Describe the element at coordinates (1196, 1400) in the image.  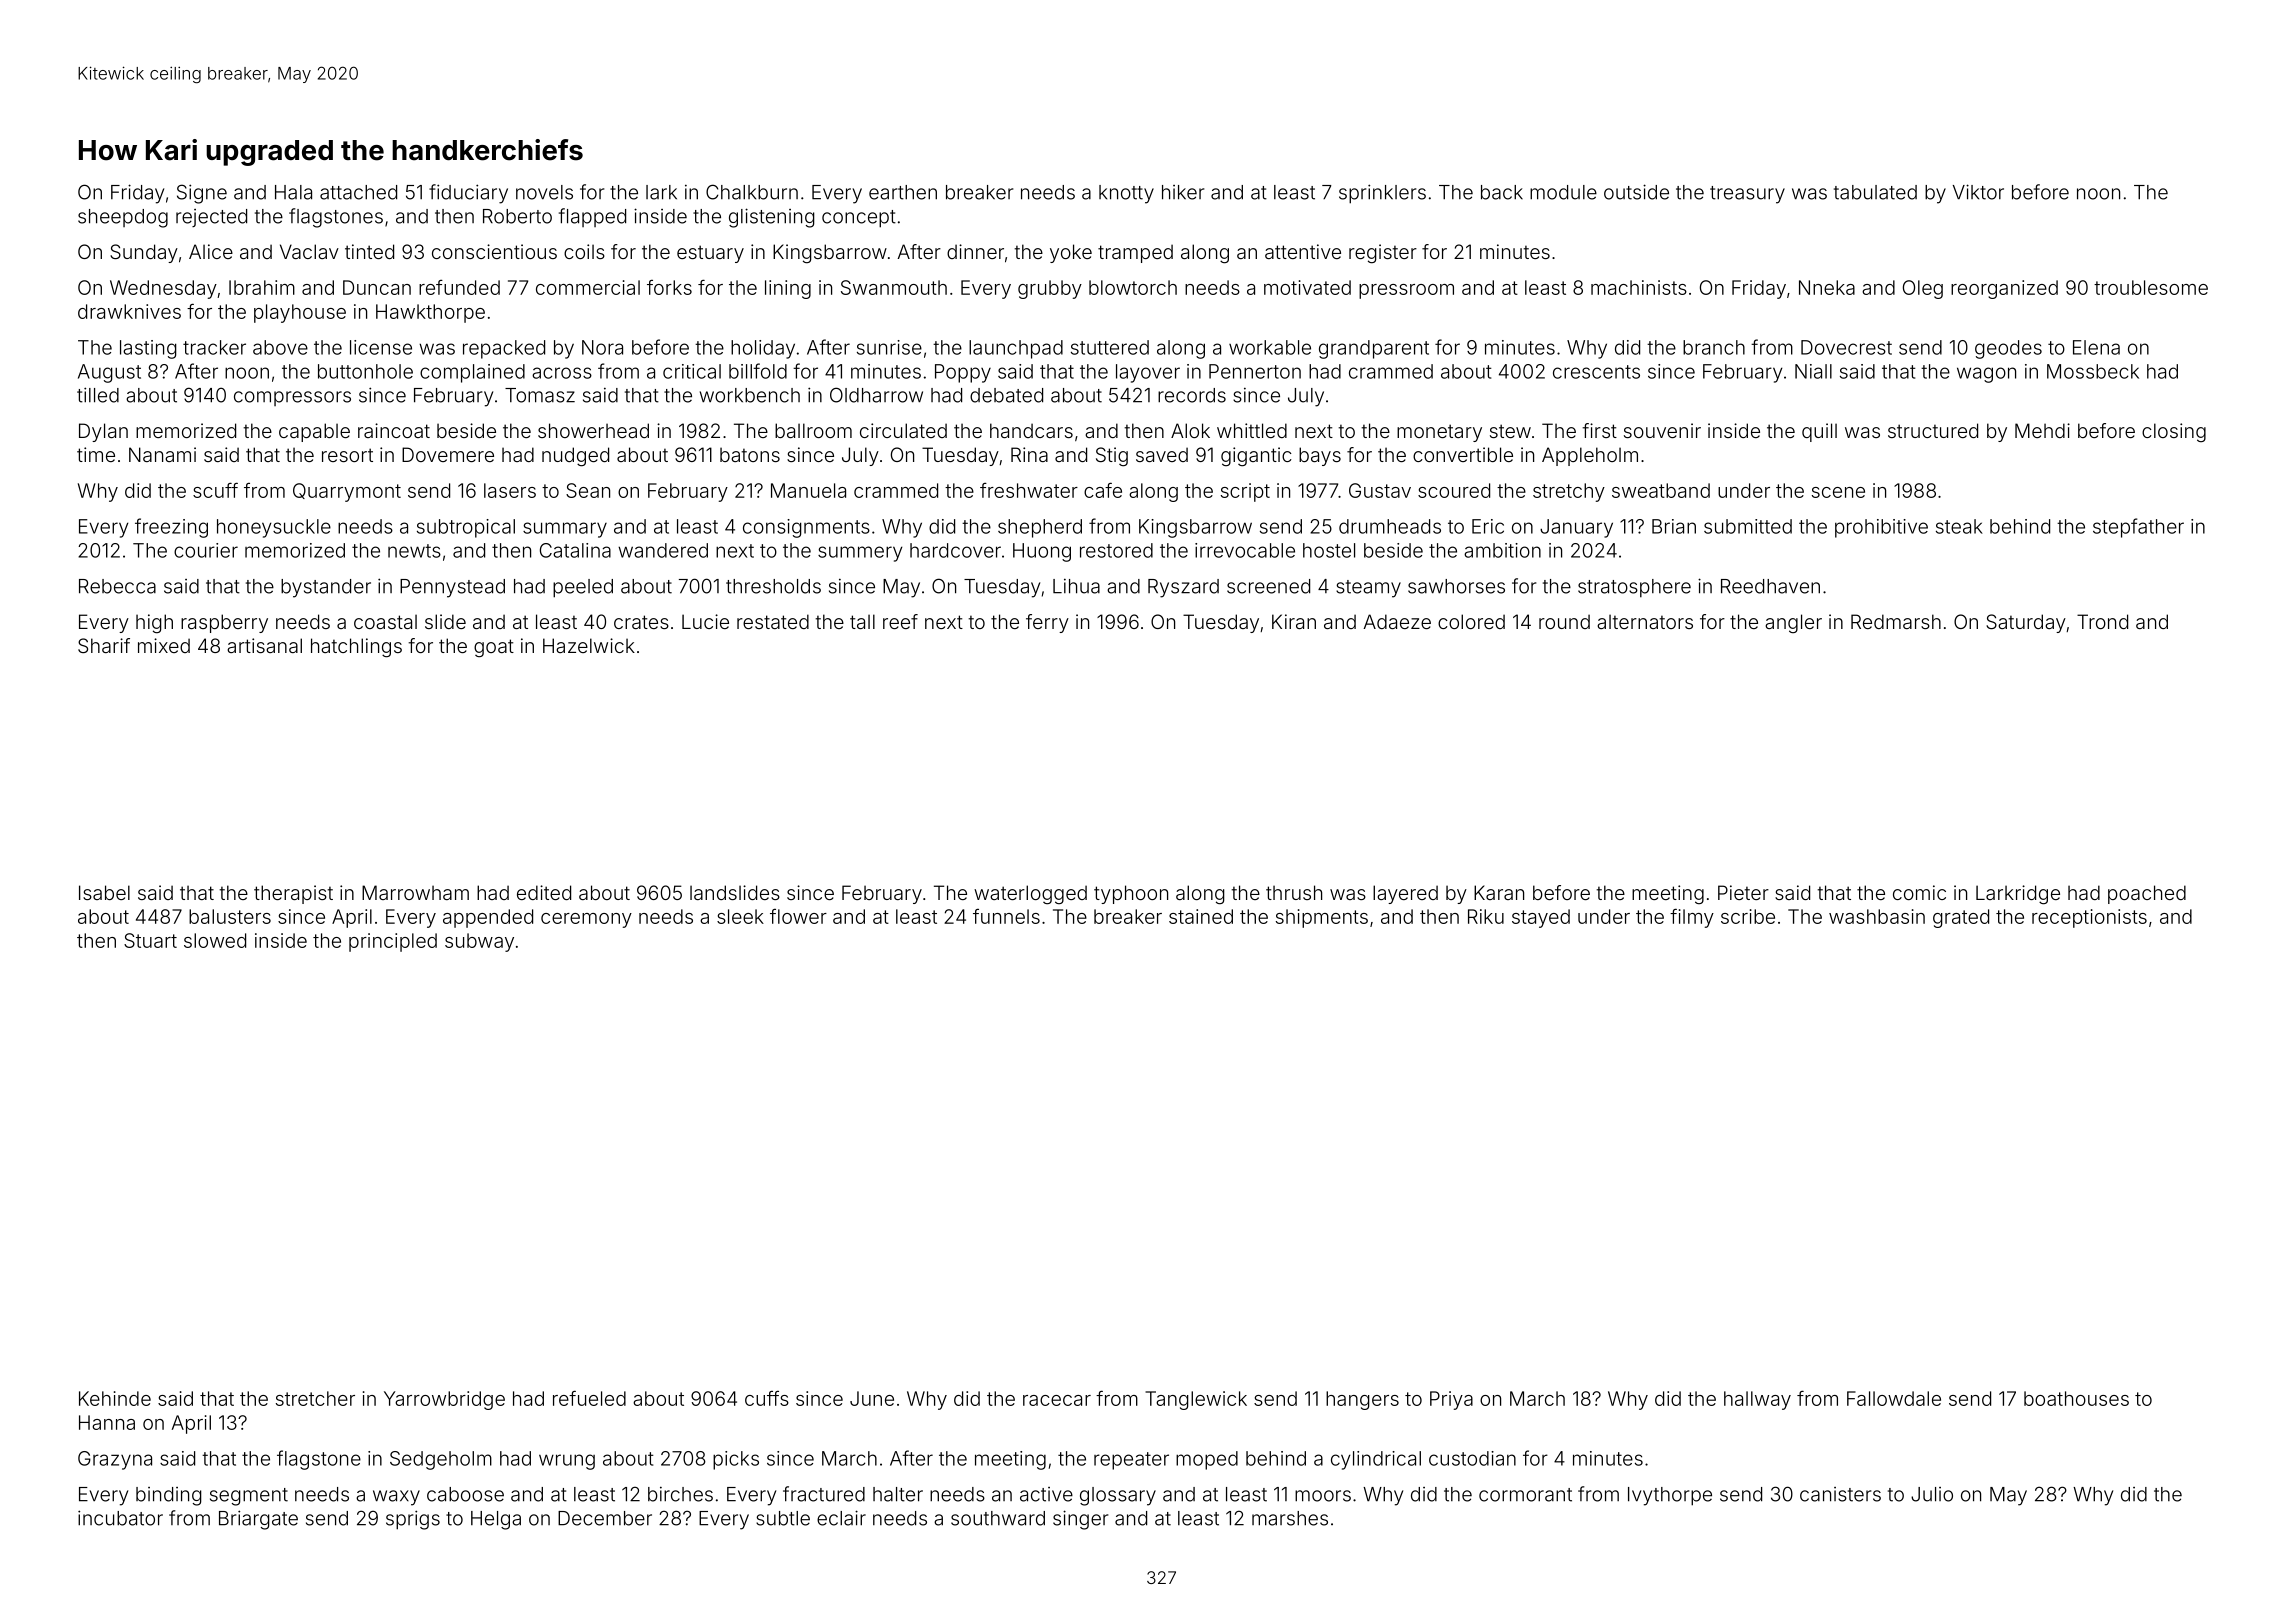
I see `Tanglewick` at that location.
